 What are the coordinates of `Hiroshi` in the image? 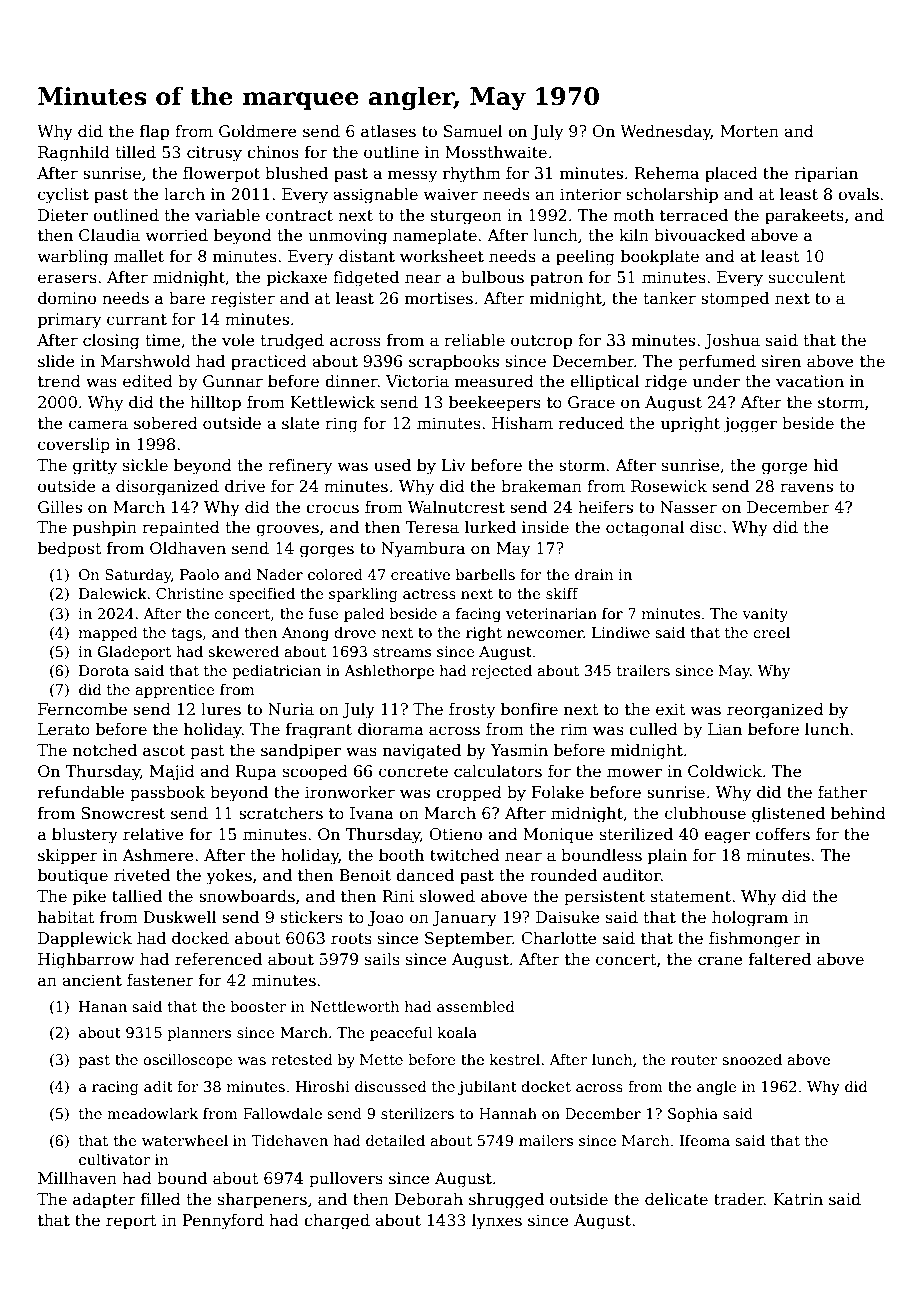 It's located at (323, 1086).
